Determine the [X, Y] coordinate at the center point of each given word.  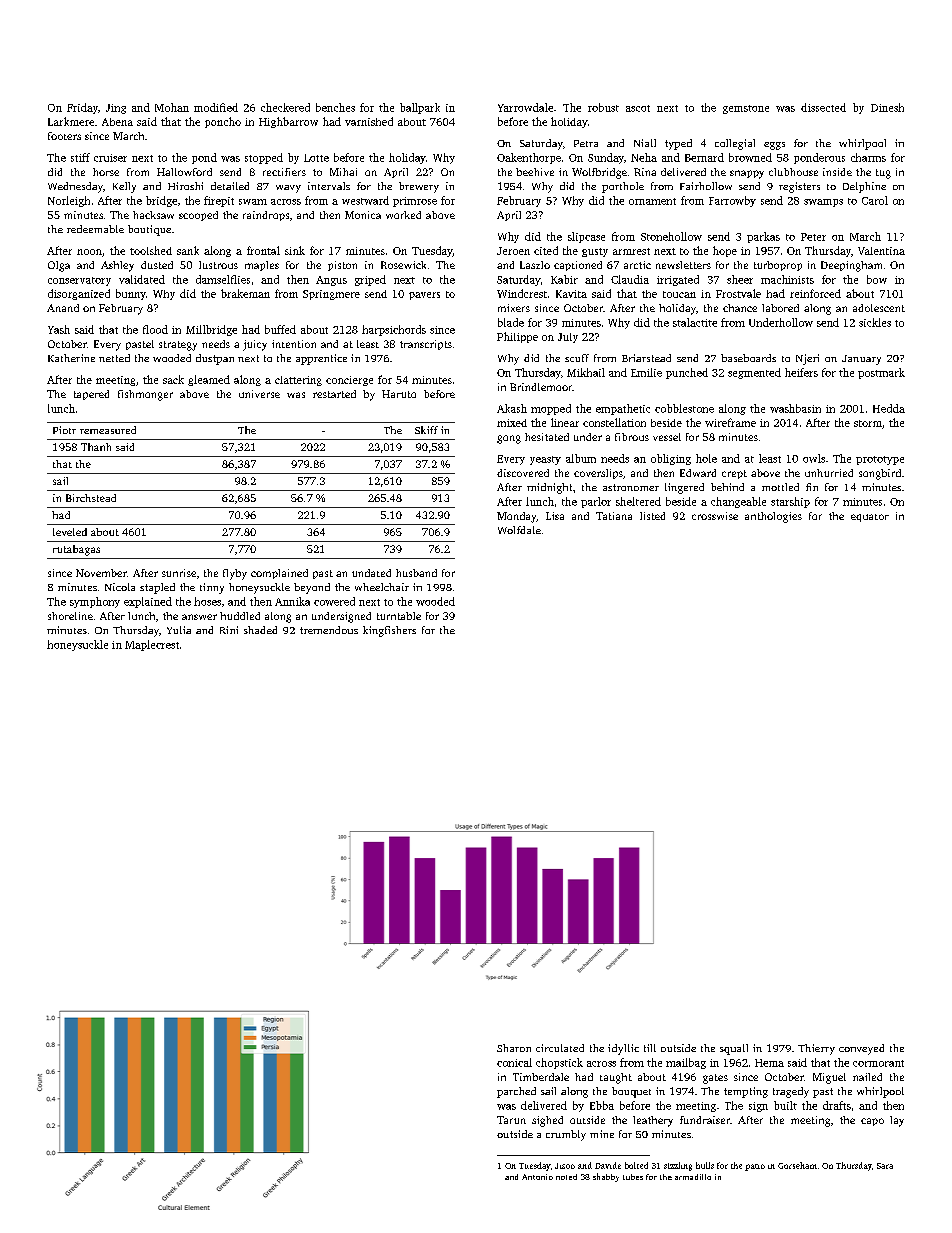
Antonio [537, 1177]
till [650, 1048]
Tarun [511, 1120]
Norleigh [69, 201]
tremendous [329, 630]
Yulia [179, 630]
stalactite [695, 322]
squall [734, 1049]
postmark [881, 373]
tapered [91, 395]
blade [511, 322]
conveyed [861, 1049]
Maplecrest [152, 645]
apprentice [321, 359]
